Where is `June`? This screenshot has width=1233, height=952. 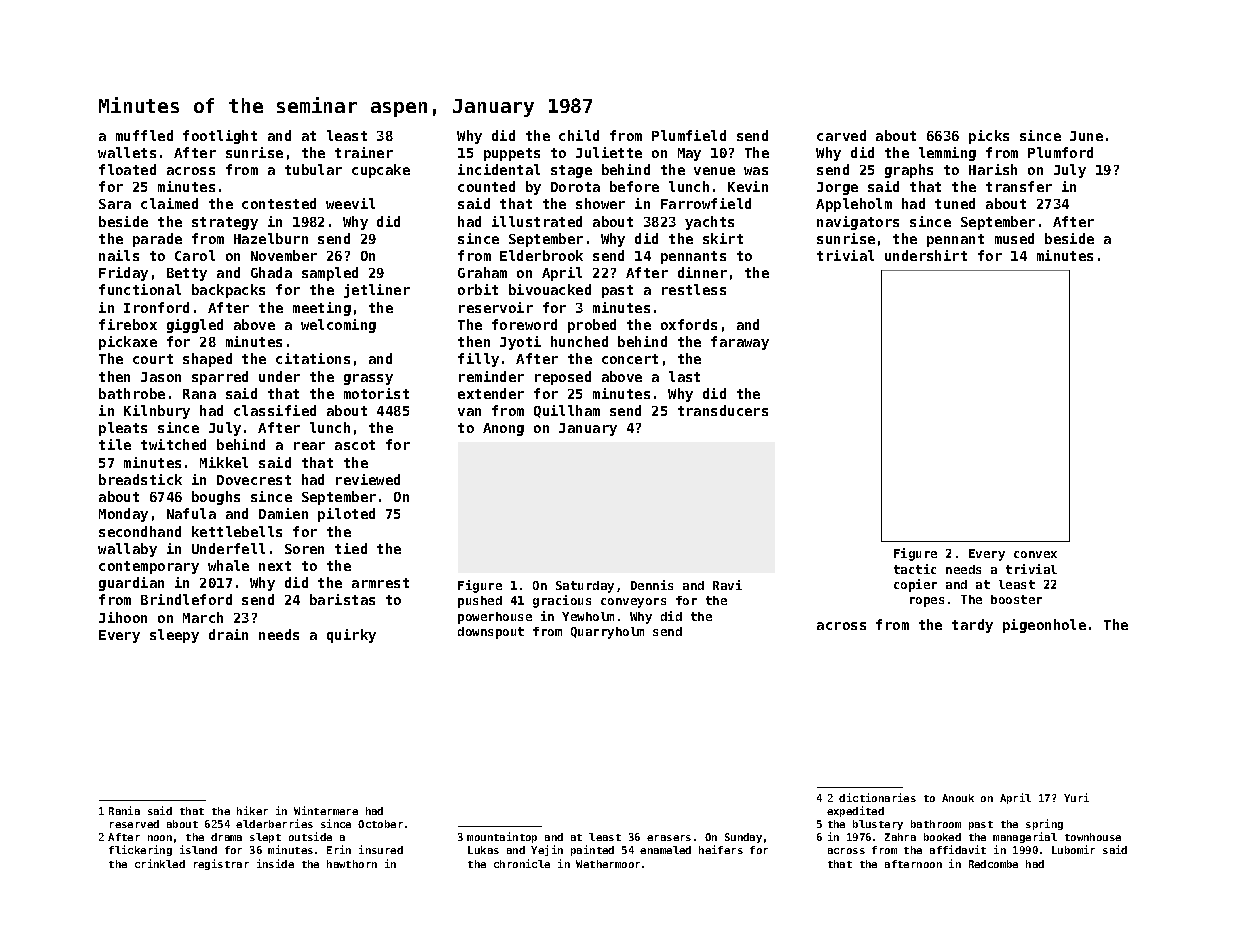 June is located at coordinates (1086, 136).
